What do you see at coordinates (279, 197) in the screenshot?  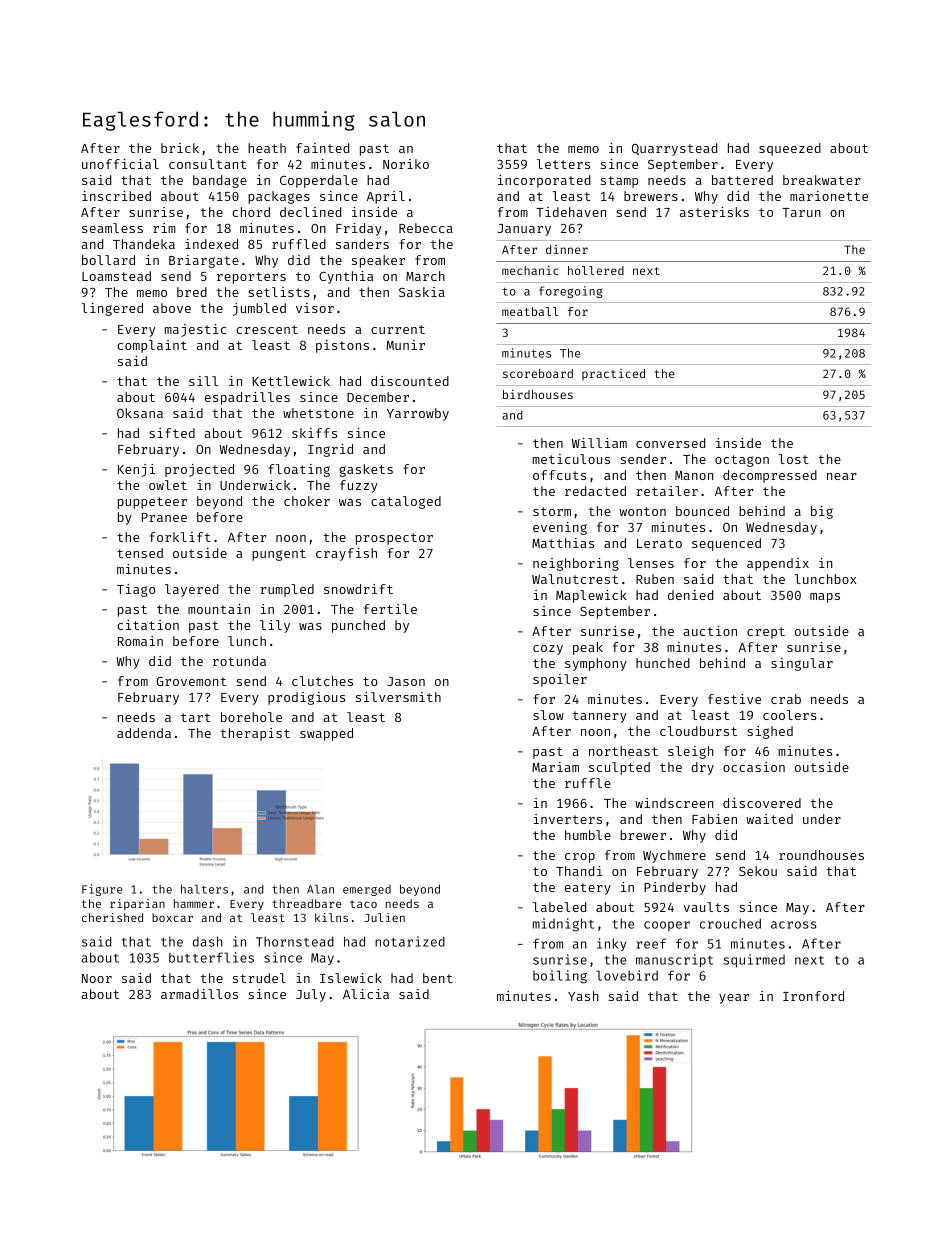 I see `packages` at bounding box center [279, 197].
